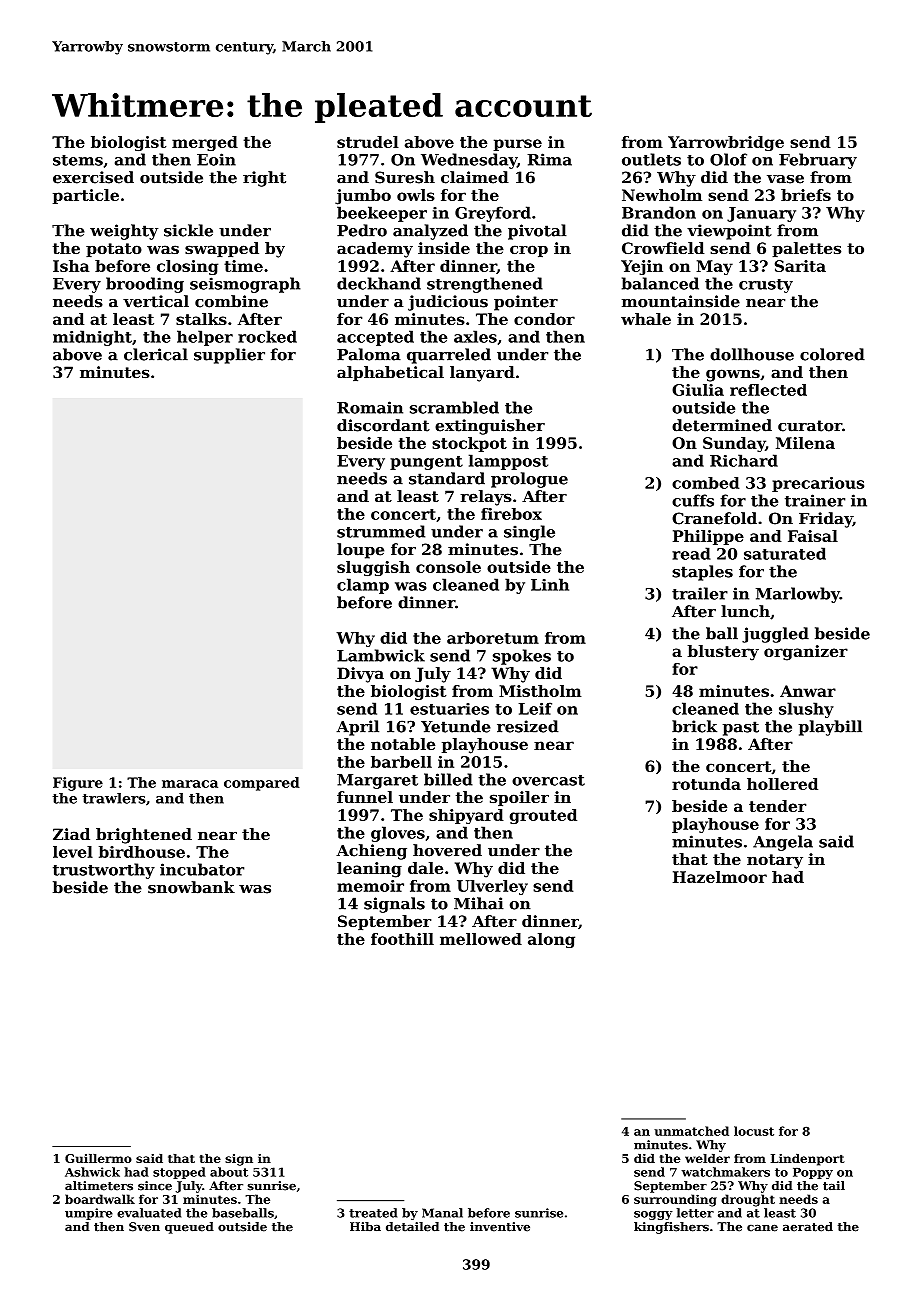 The height and width of the screenshot is (1308, 924). I want to click on curator, so click(810, 426).
